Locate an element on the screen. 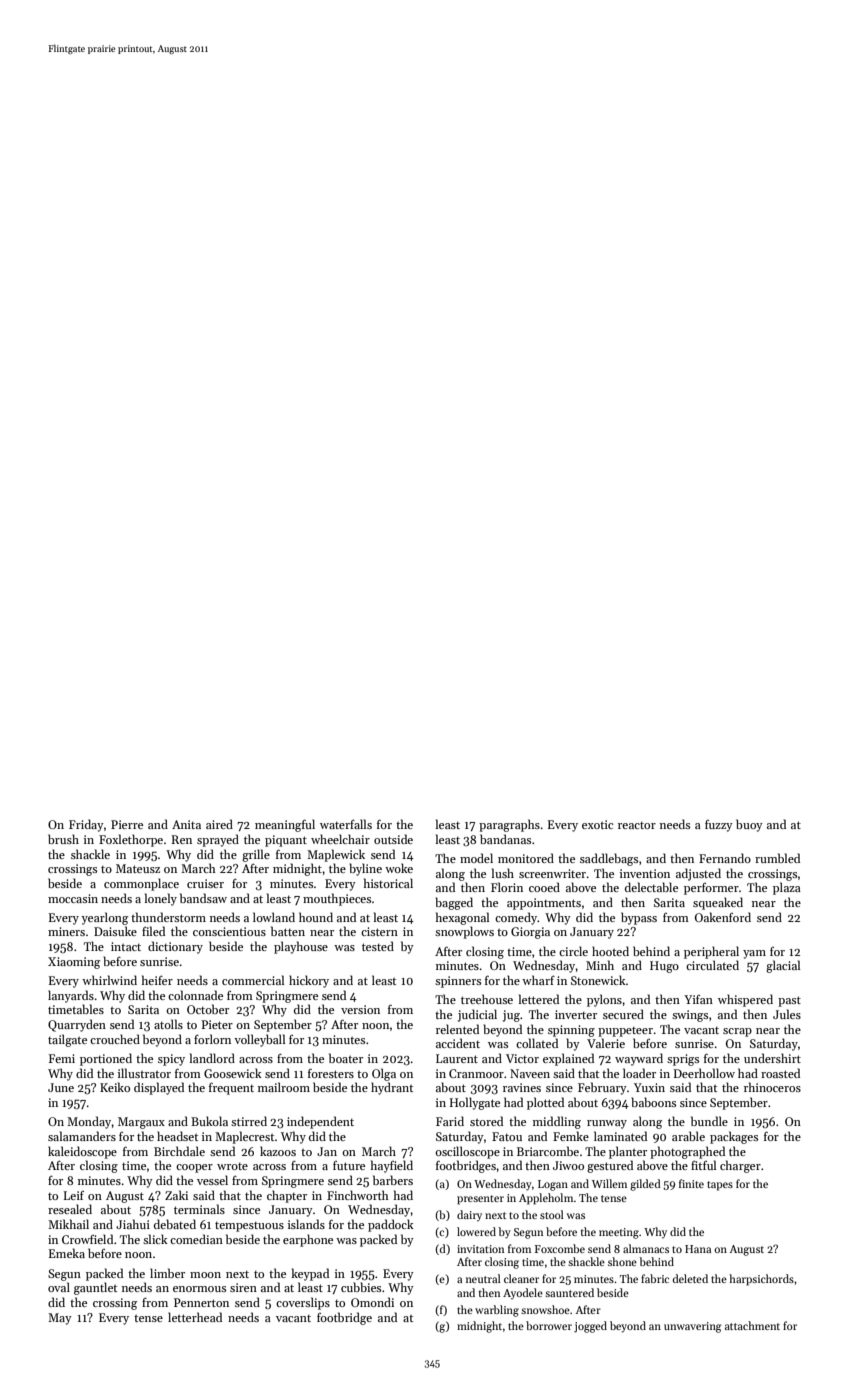  letterhead is located at coordinates (195, 1317).
